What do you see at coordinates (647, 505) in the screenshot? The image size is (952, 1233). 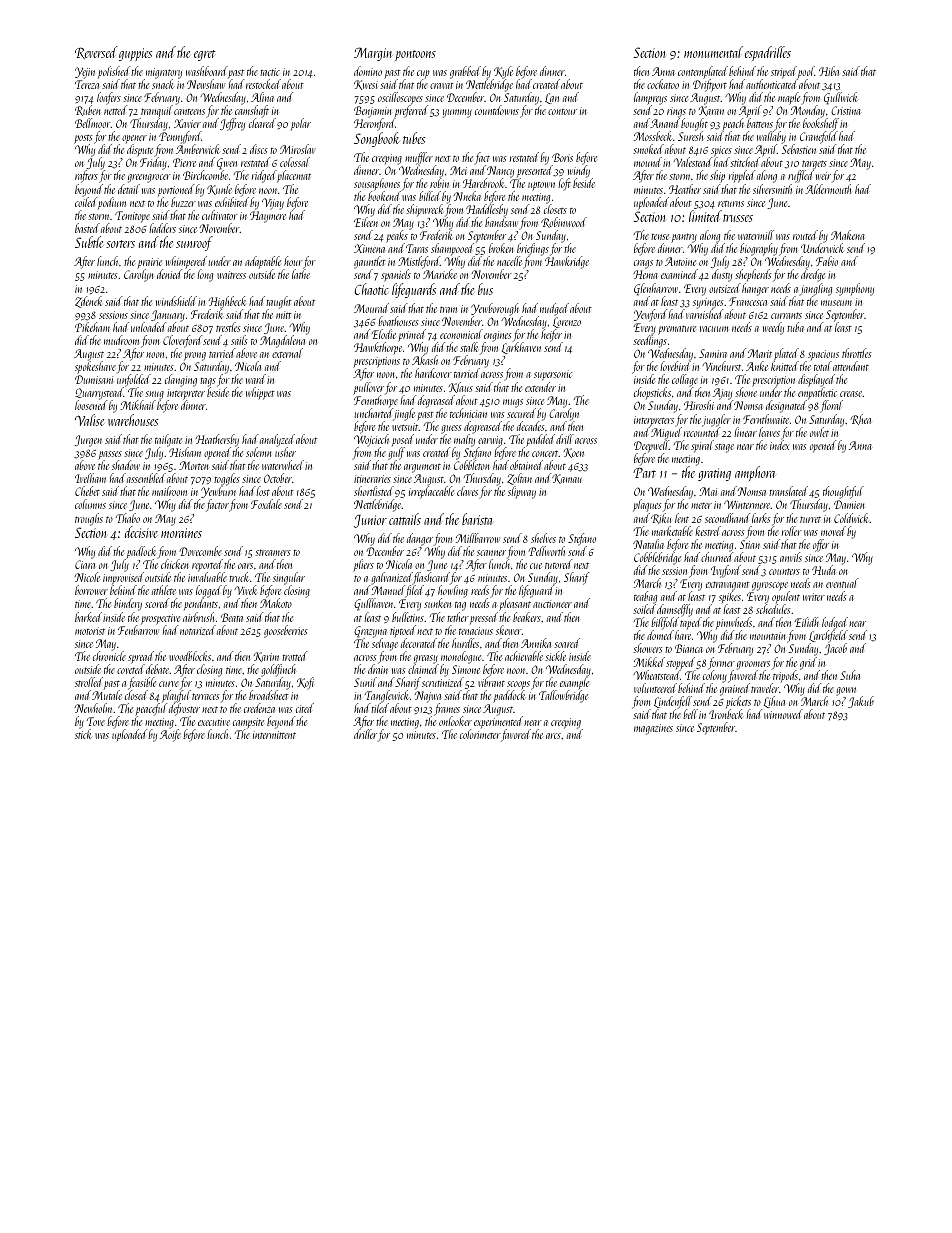 I see `plaques` at bounding box center [647, 505].
